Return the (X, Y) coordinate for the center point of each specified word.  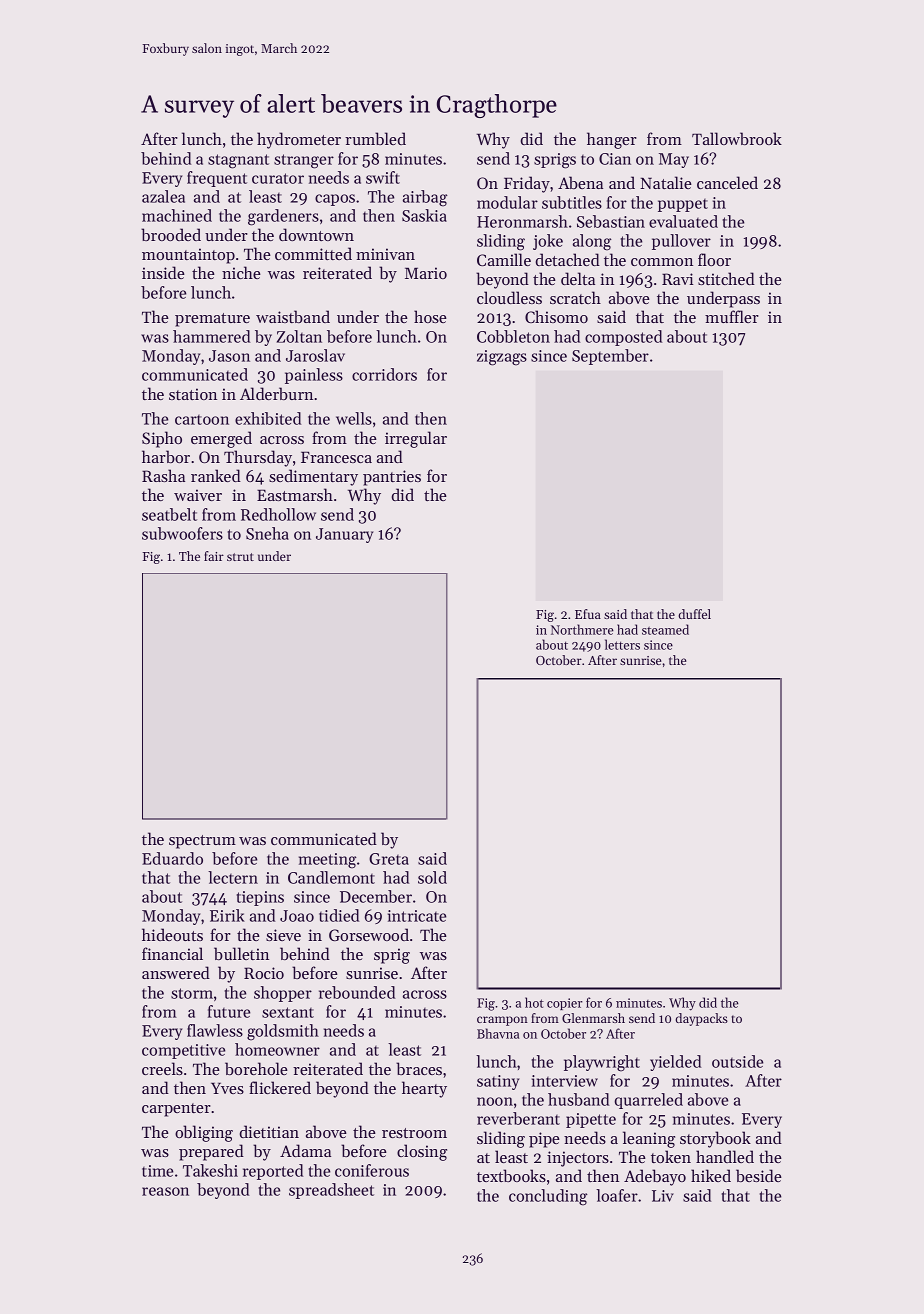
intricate (417, 916)
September (610, 357)
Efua (588, 614)
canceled (727, 182)
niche (241, 272)
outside (737, 1061)
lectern (233, 877)
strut (240, 557)
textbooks (511, 1175)
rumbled (375, 138)
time (157, 1171)
